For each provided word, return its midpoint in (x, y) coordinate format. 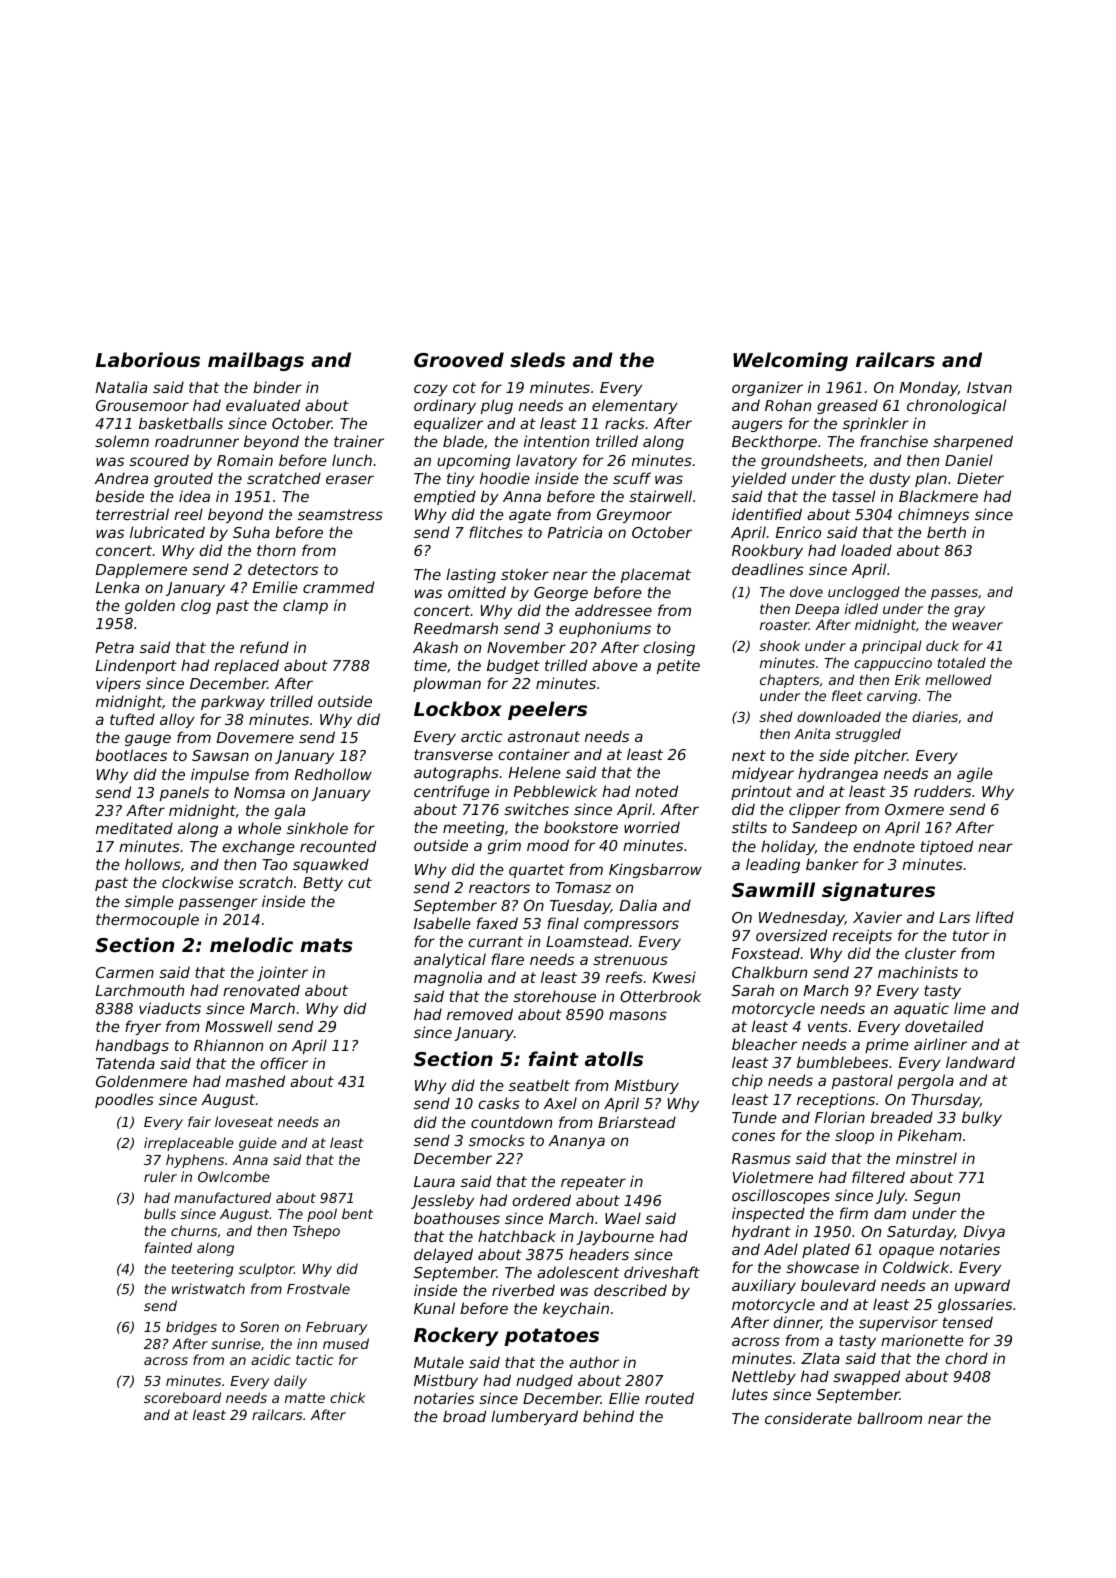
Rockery (456, 1336)
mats (326, 945)
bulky (982, 1118)
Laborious (148, 359)
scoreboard (182, 1397)
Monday (929, 388)
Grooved (459, 360)
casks (499, 1103)
